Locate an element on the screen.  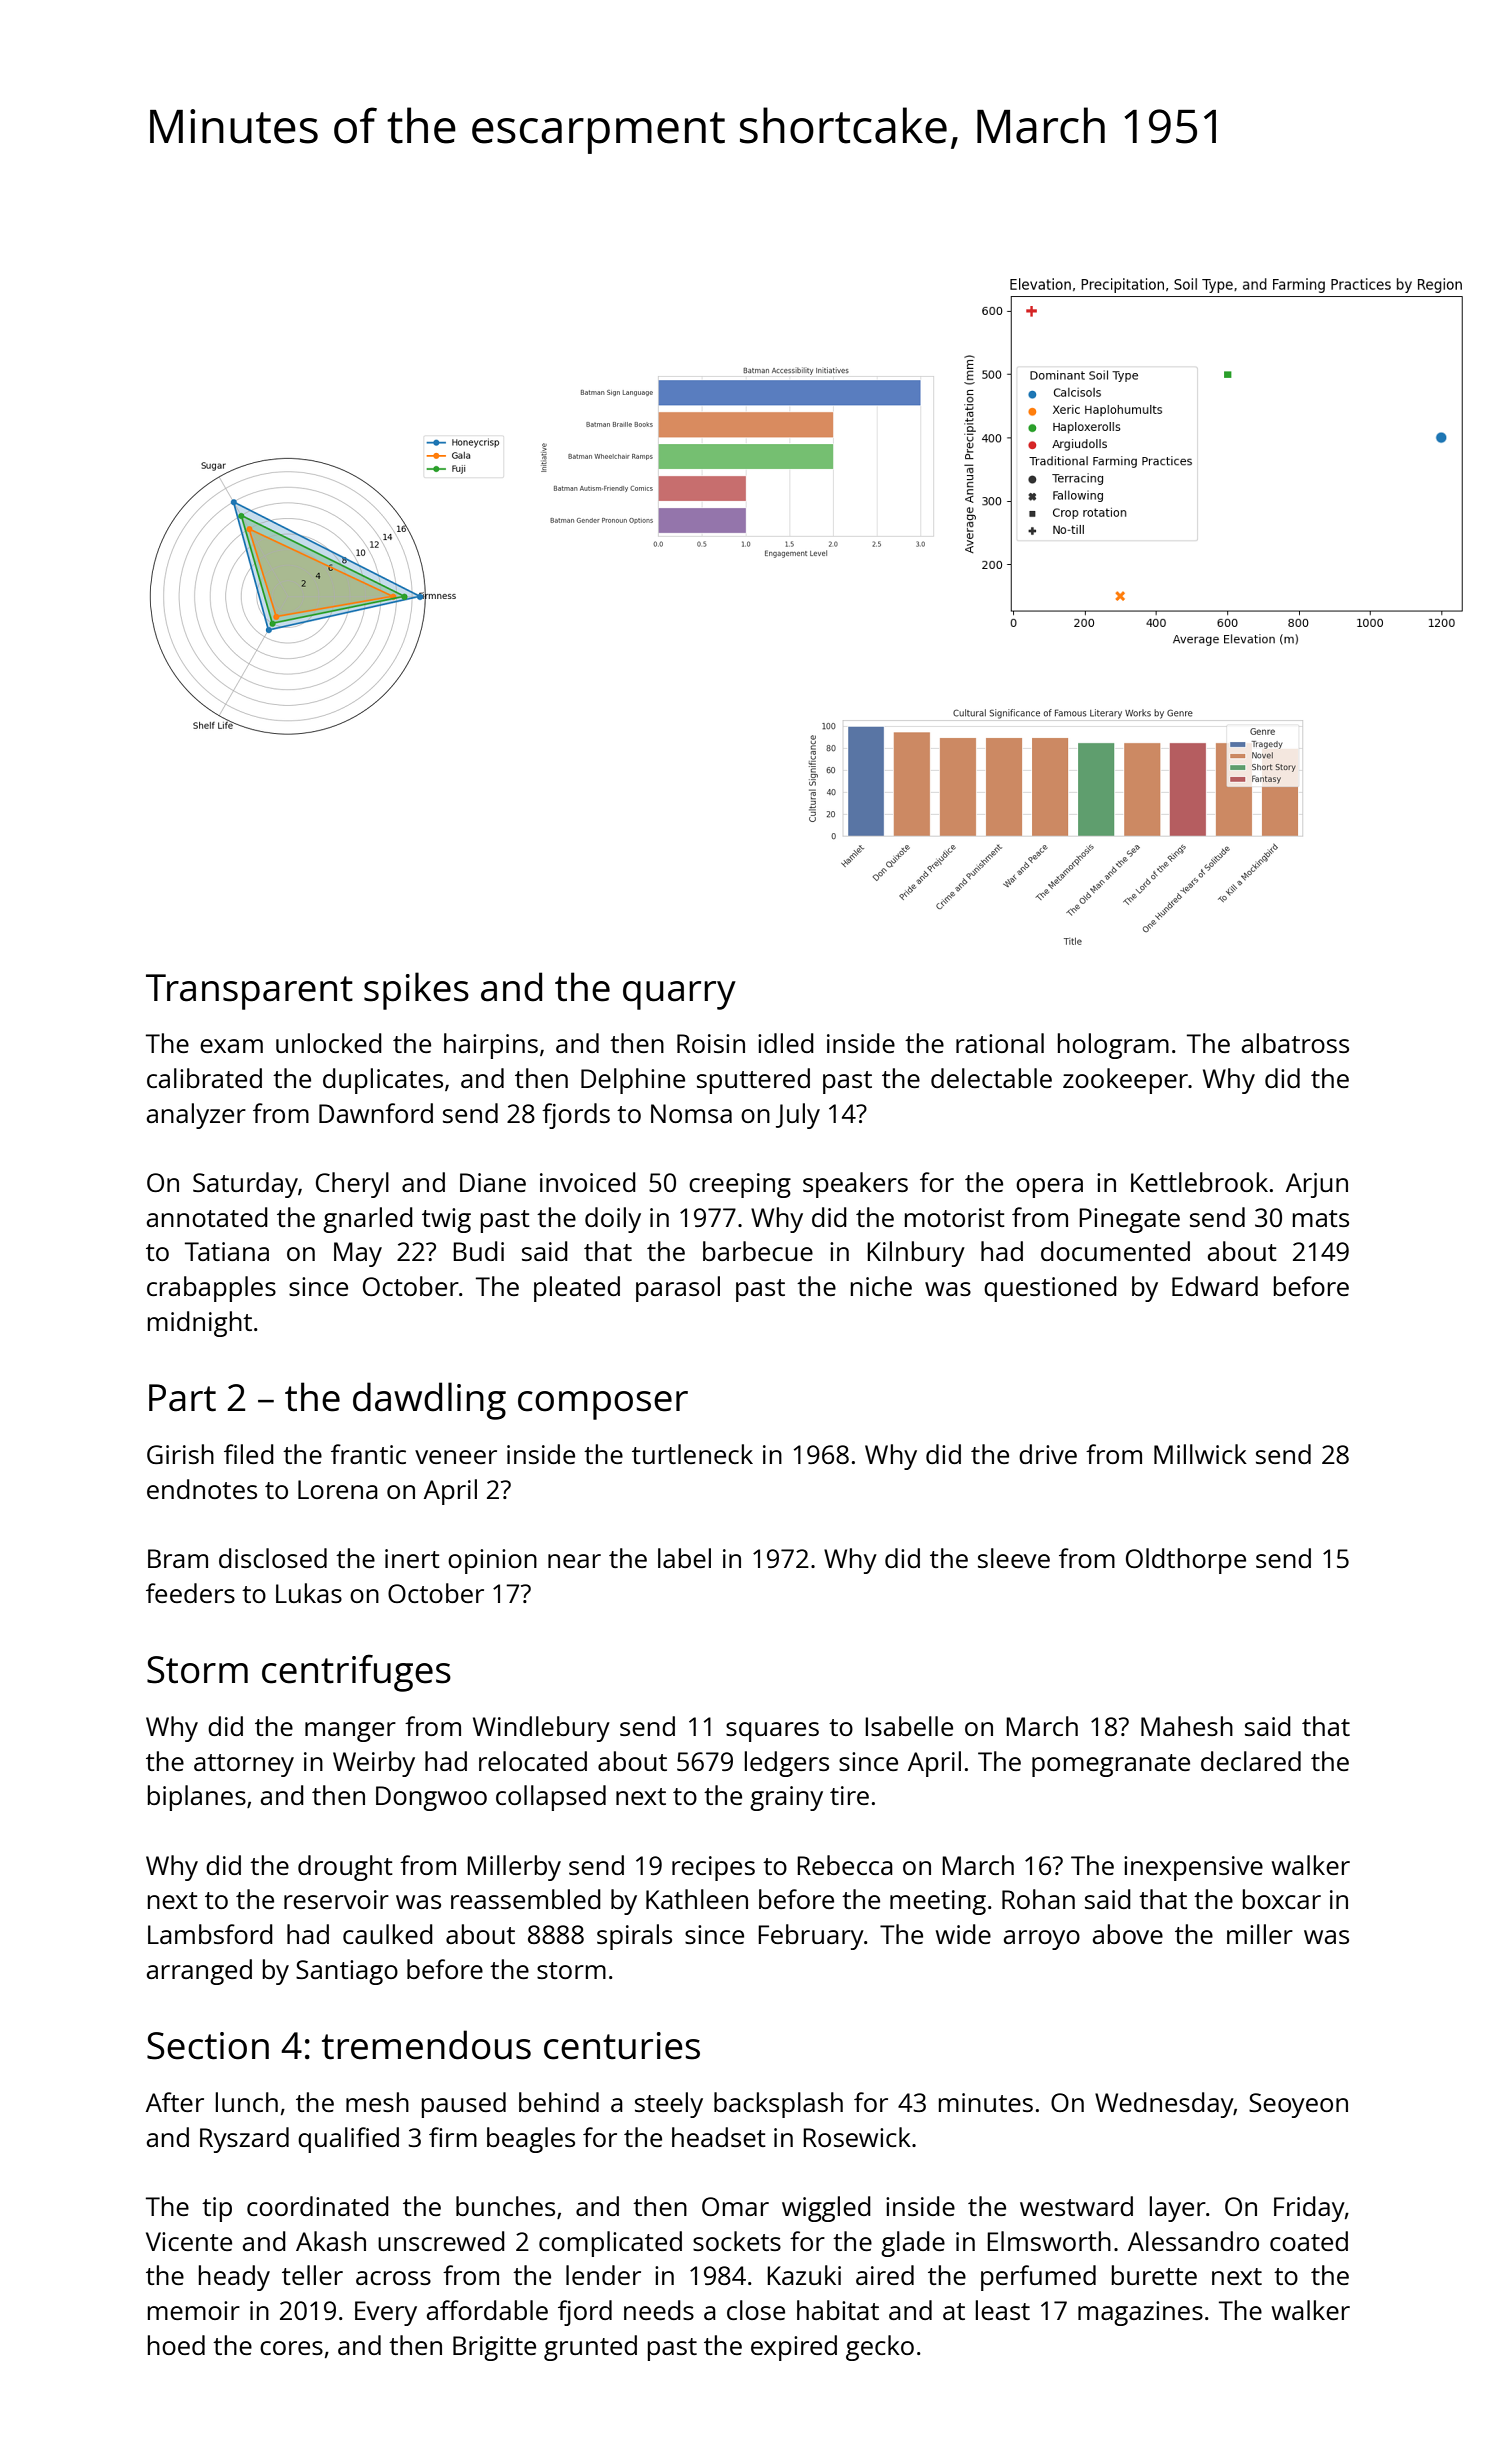
beagles is located at coordinates (531, 2140).
